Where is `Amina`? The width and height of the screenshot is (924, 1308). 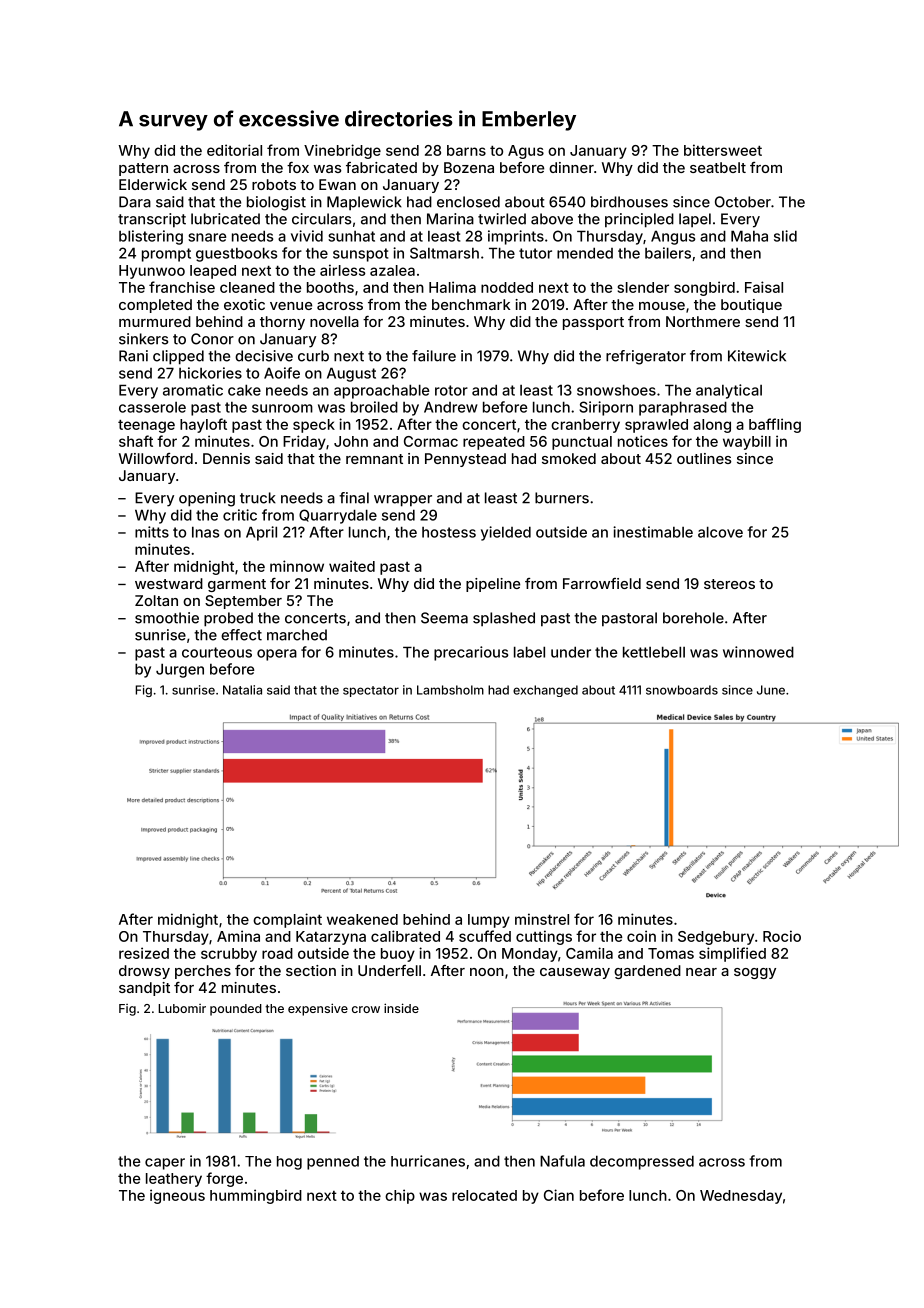
Amina is located at coordinates (238, 936).
